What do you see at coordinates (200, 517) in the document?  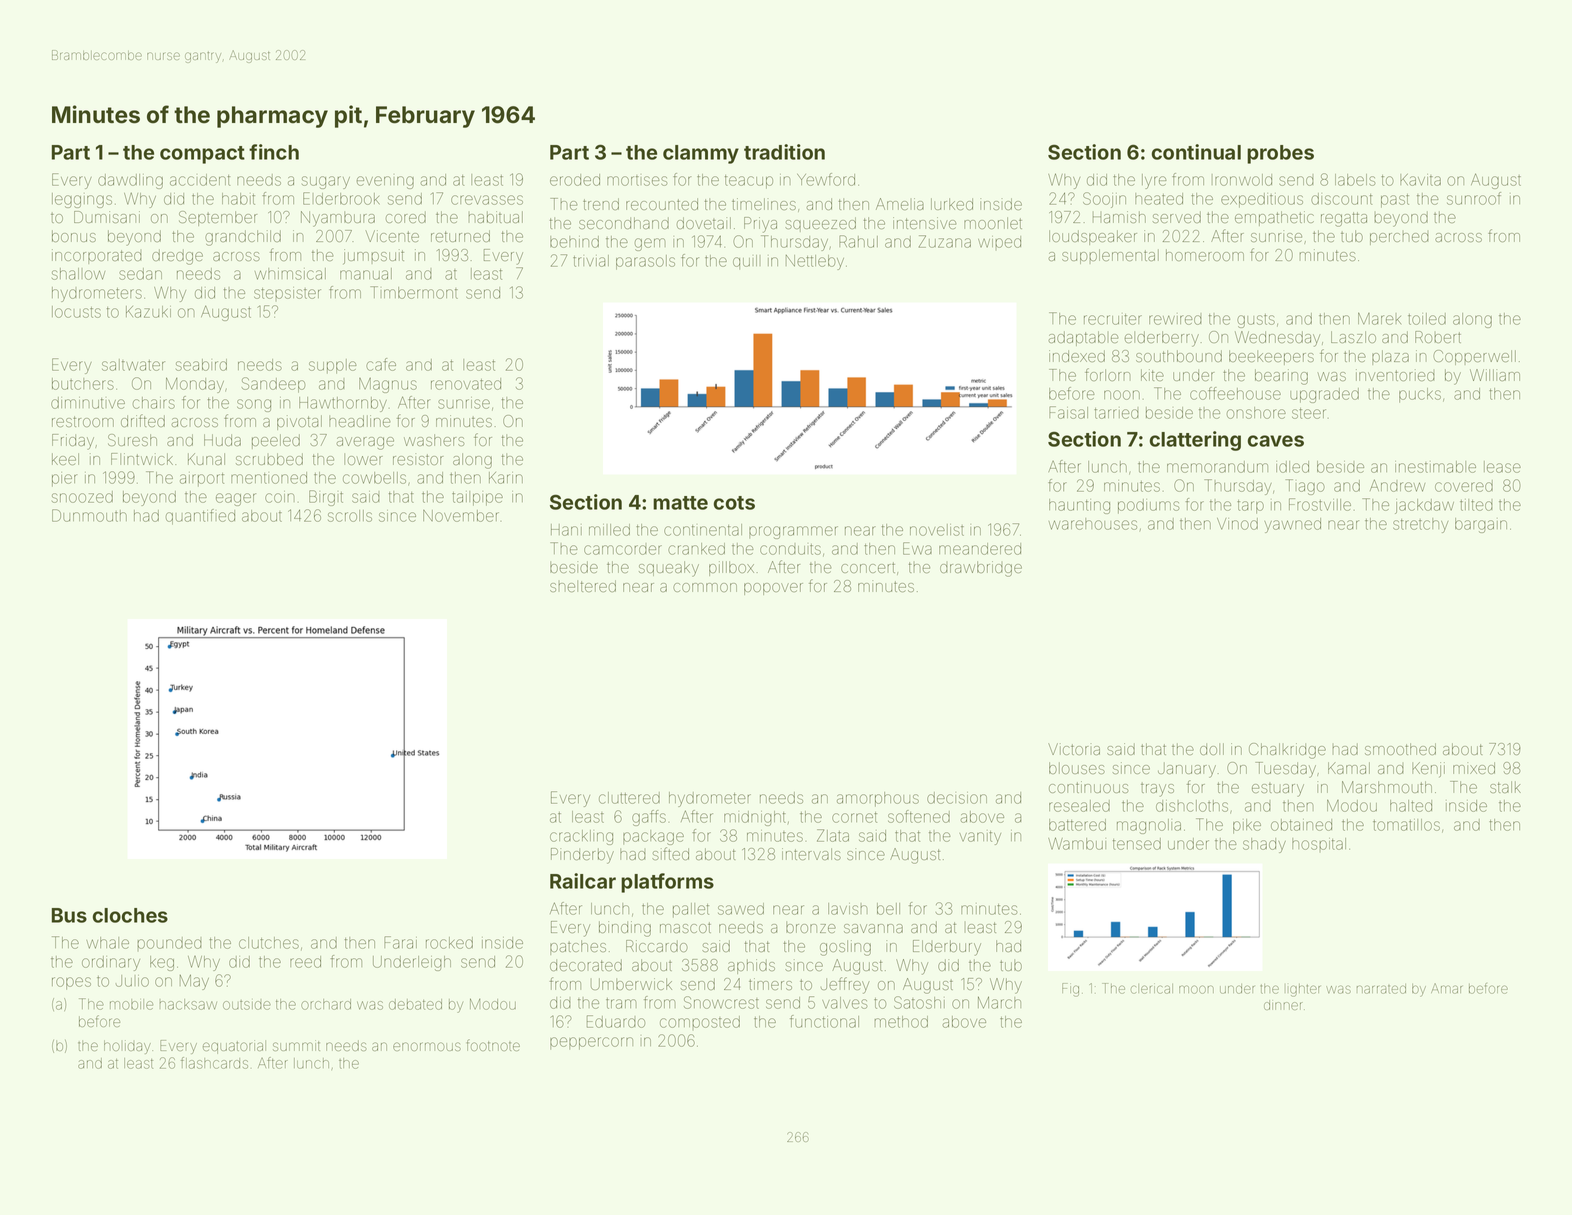 I see `quantified` at bounding box center [200, 517].
